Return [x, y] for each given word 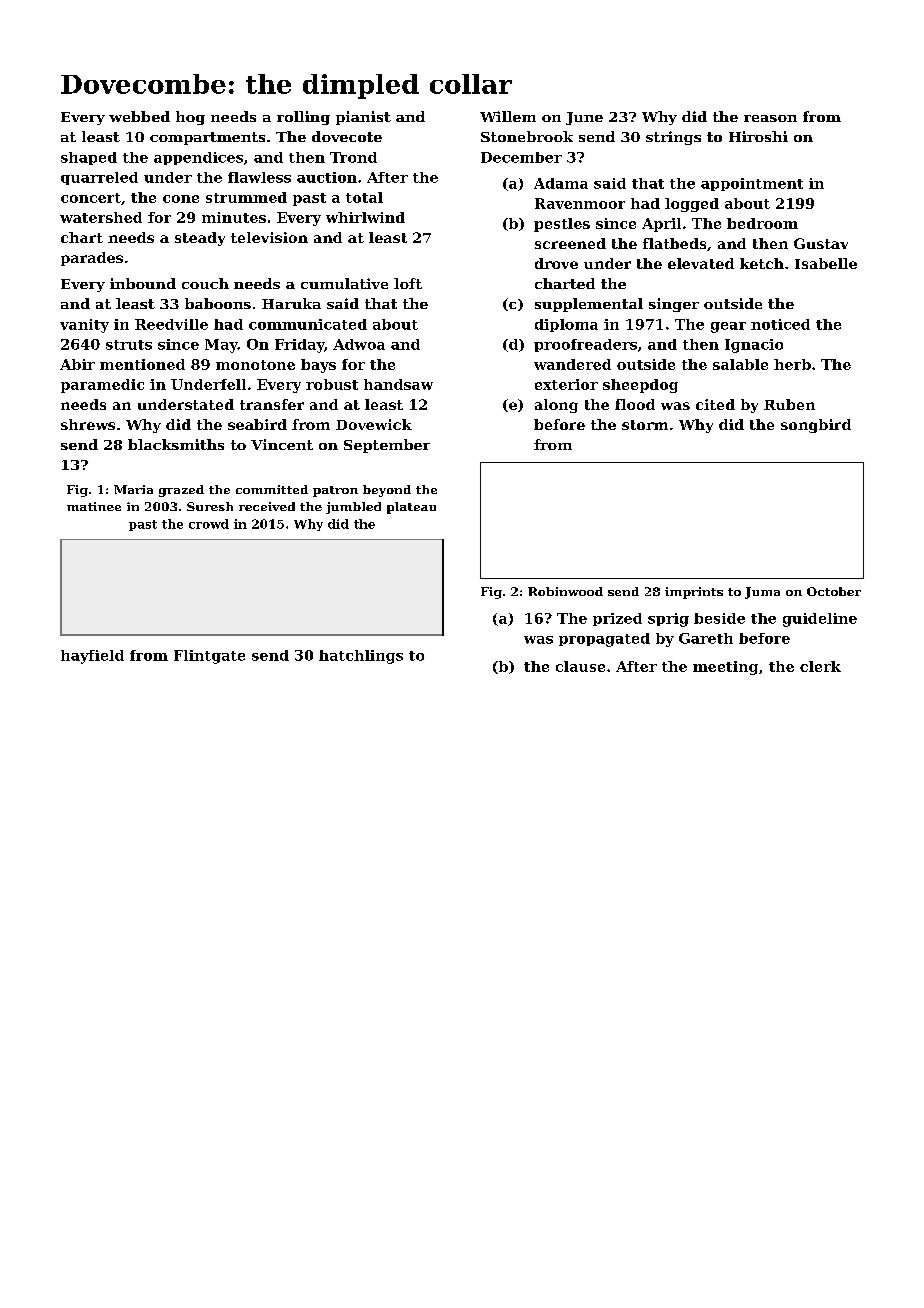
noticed [780, 324]
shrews [88, 424]
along [556, 406]
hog [190, 118]
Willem [508, 116]
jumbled [353, 508]
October [834, 591]
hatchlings [361, 657]
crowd [209, 524]
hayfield [92, 657]
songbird [816, 426]
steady [200, 239]
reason [770, 118]
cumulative [344, 283]
